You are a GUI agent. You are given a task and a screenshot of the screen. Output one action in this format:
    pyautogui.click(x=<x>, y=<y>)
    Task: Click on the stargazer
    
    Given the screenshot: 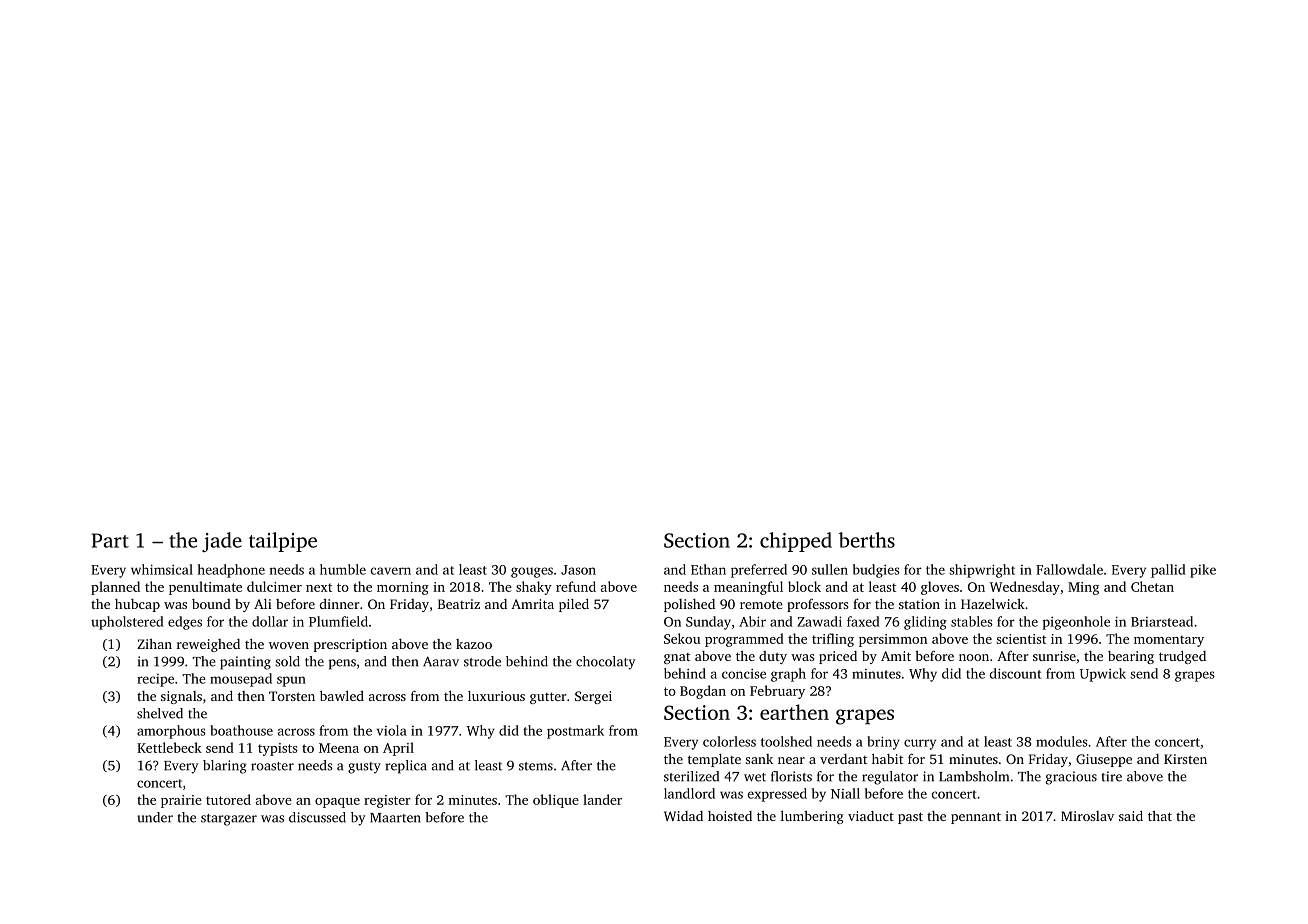 What is the action you would take?
    pyautogui.click(x=229, y=820)
